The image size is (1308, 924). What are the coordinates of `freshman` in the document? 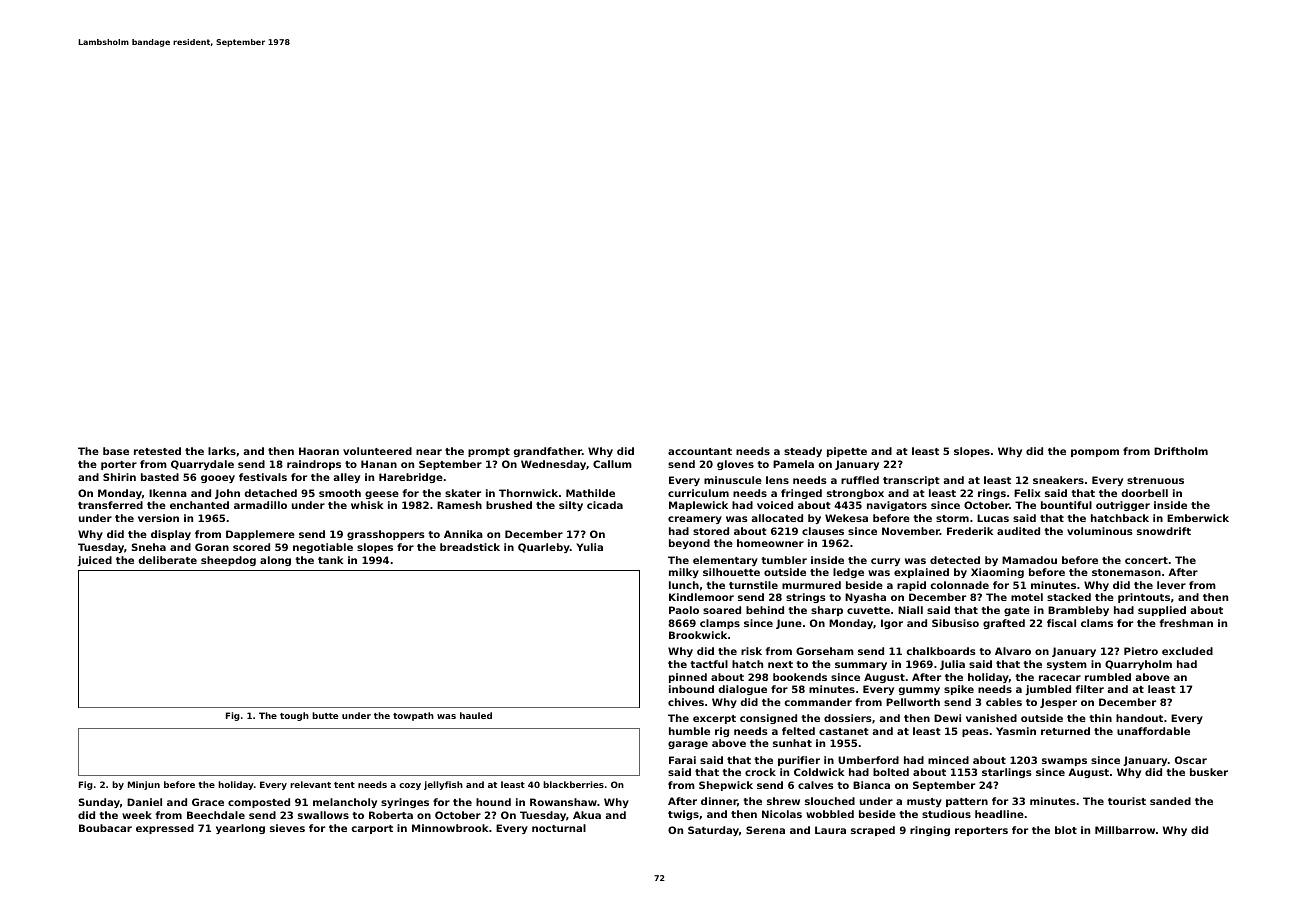 It's located at (1186, 623).
